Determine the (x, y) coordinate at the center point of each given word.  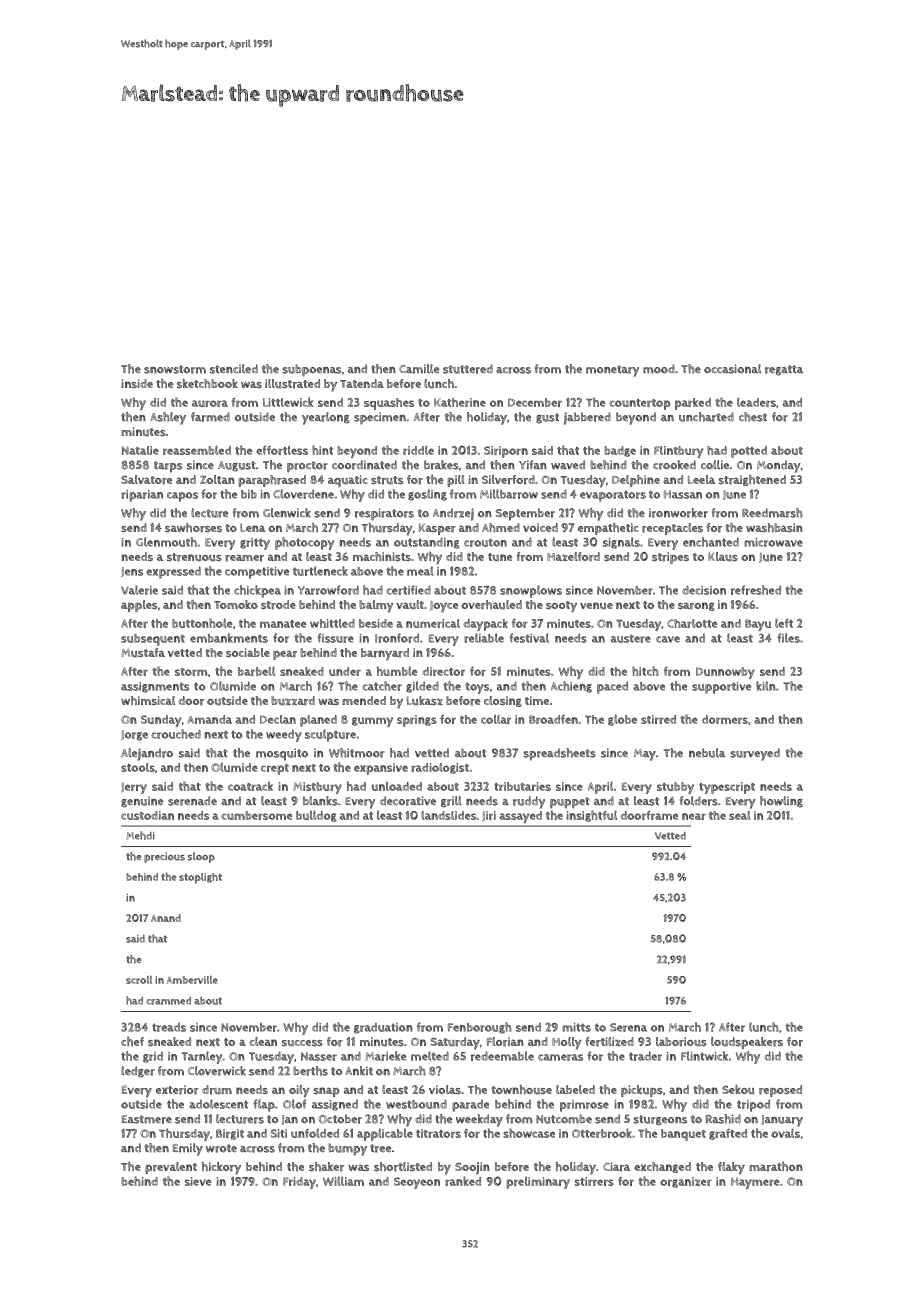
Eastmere (147, 1119)
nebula (707, 753)
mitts (576, 1027)
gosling (427, 495)
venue (596, 605)
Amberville (192, 980)
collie (715, 464)
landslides (448, 815)
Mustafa (143, 652)
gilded (422, 687)
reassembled (197, 450)
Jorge (134, 735)
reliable (484, 638)
